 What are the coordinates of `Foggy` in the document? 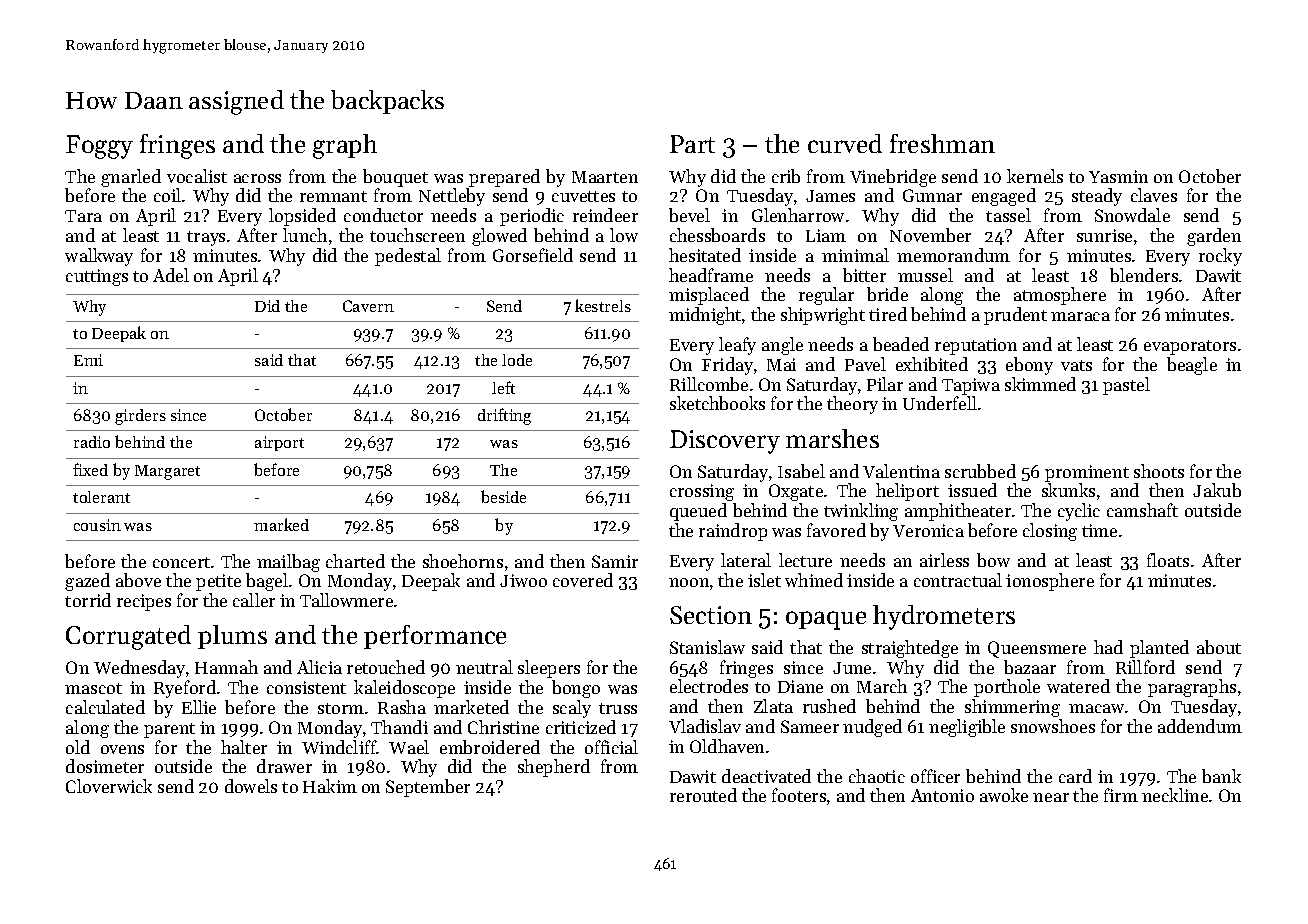 It's located at (99, 147).
